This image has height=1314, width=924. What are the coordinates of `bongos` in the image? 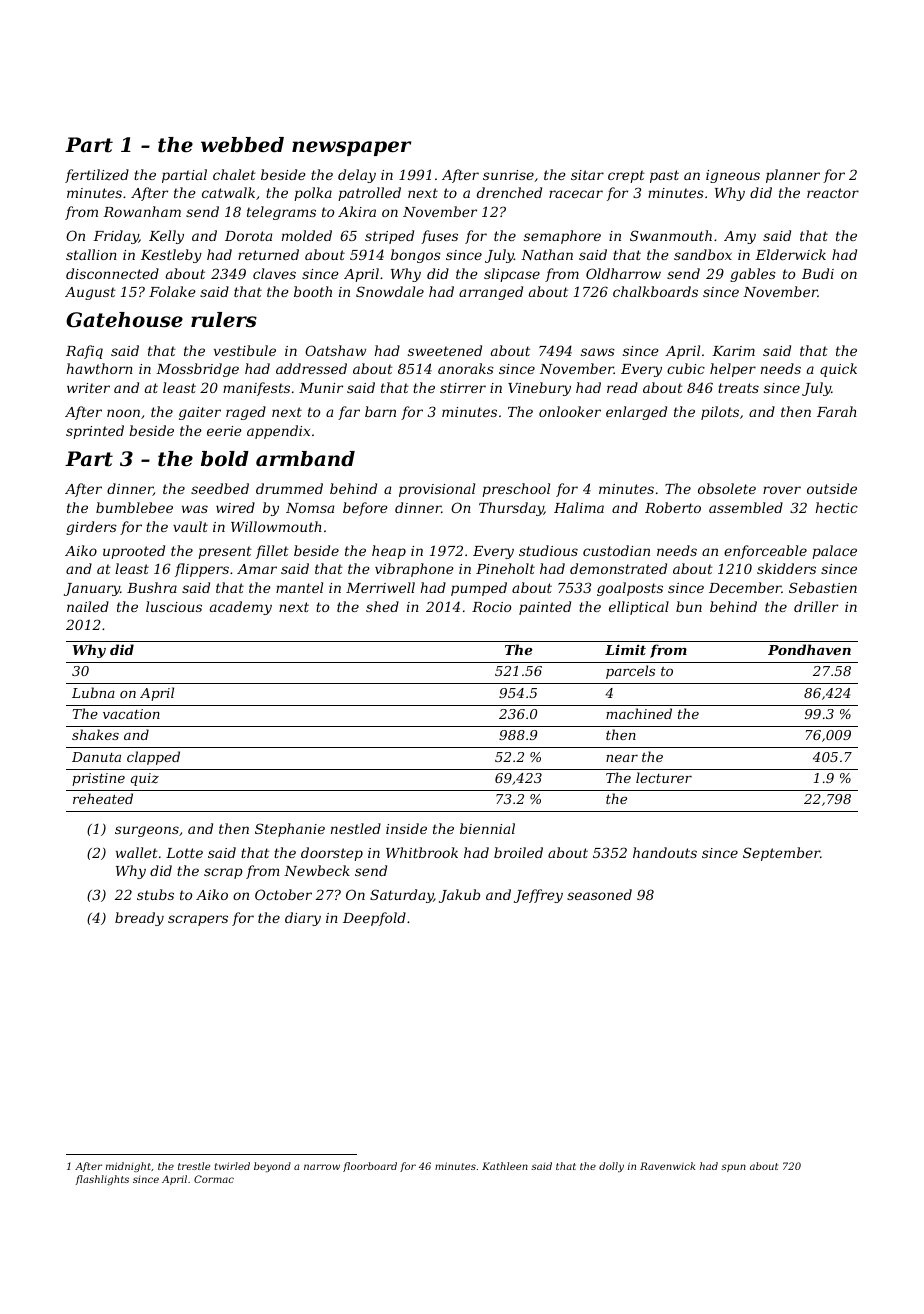 It's located at (416, 256).
